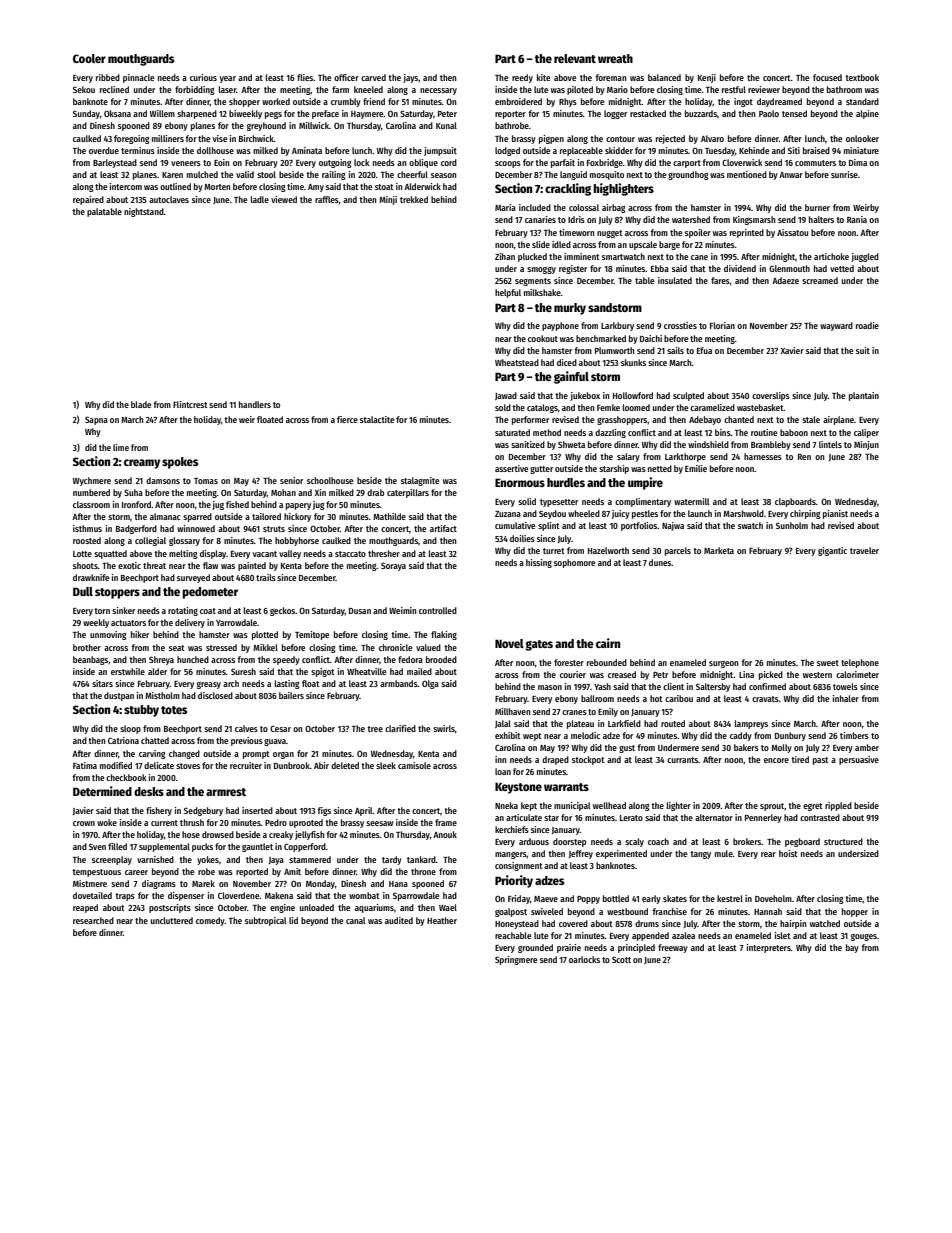 The width and height of the page is (952, 1233). Describe the element at coordinates (533, 282) in the page. I see `segments` at that location.
